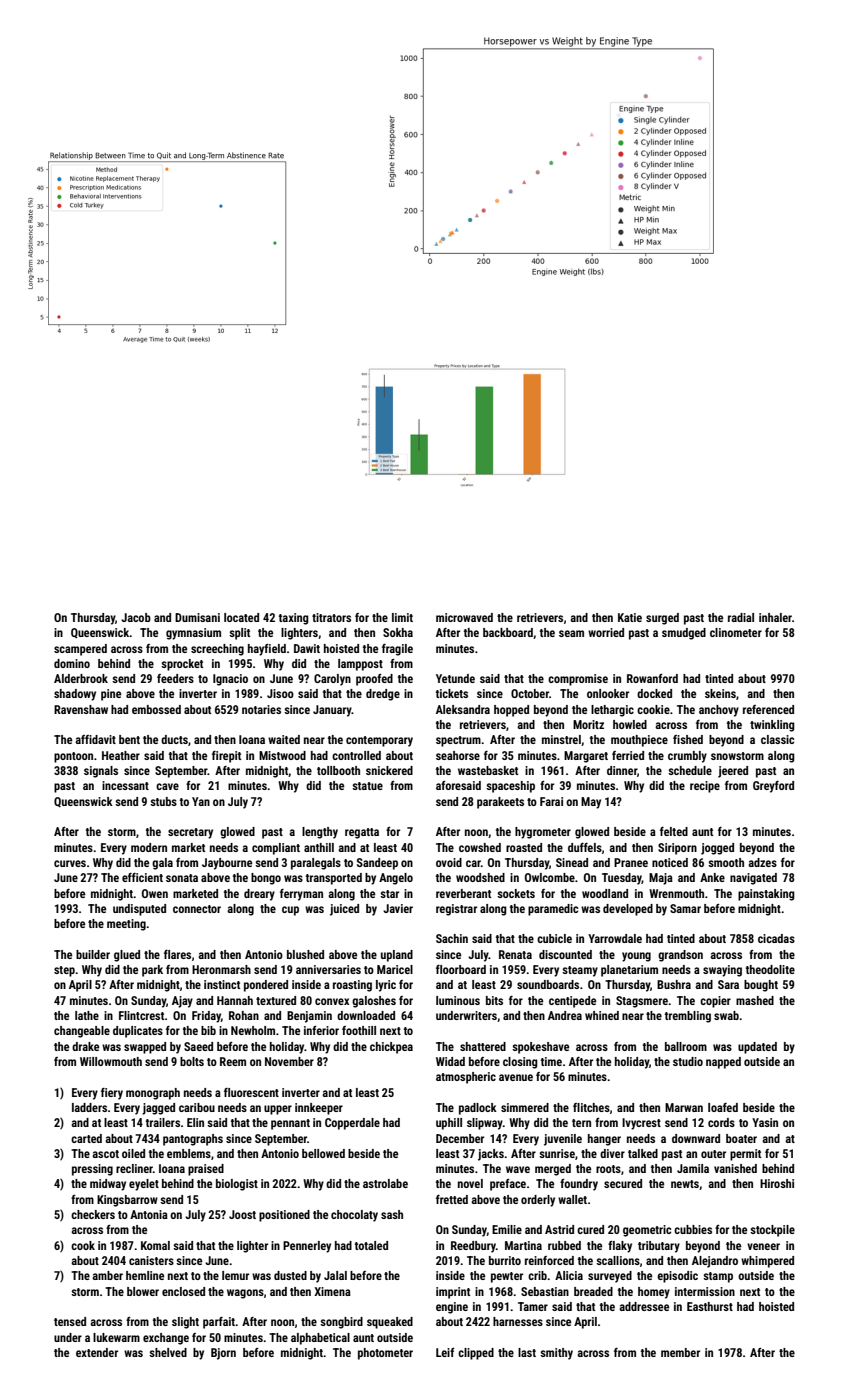 This screenshot has width=849, height=1400. Describe the element at coordinates (168, 1352) in the screenshot. I see `shelved` at that location.
